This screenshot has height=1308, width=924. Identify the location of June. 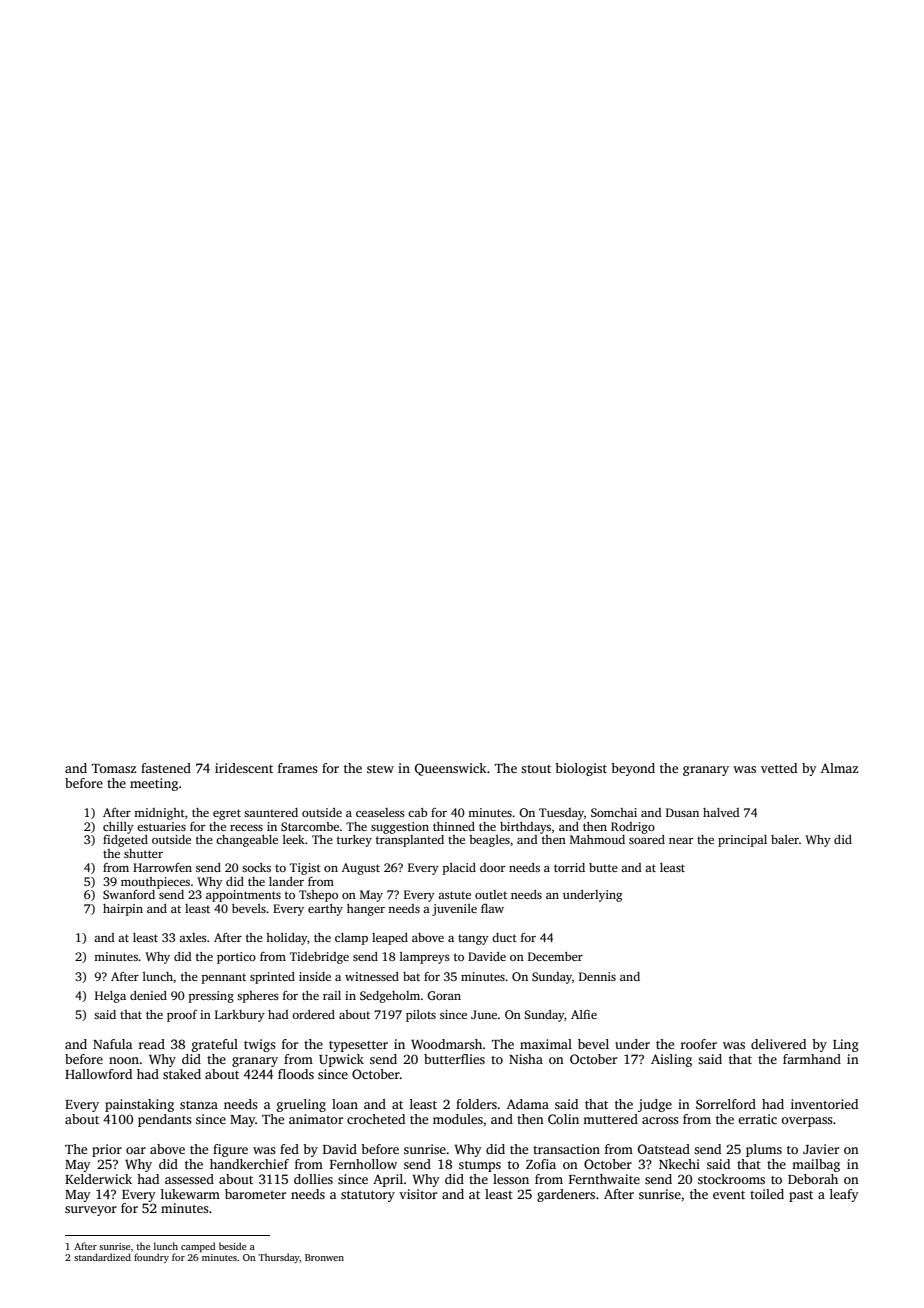
(484, 1014).
